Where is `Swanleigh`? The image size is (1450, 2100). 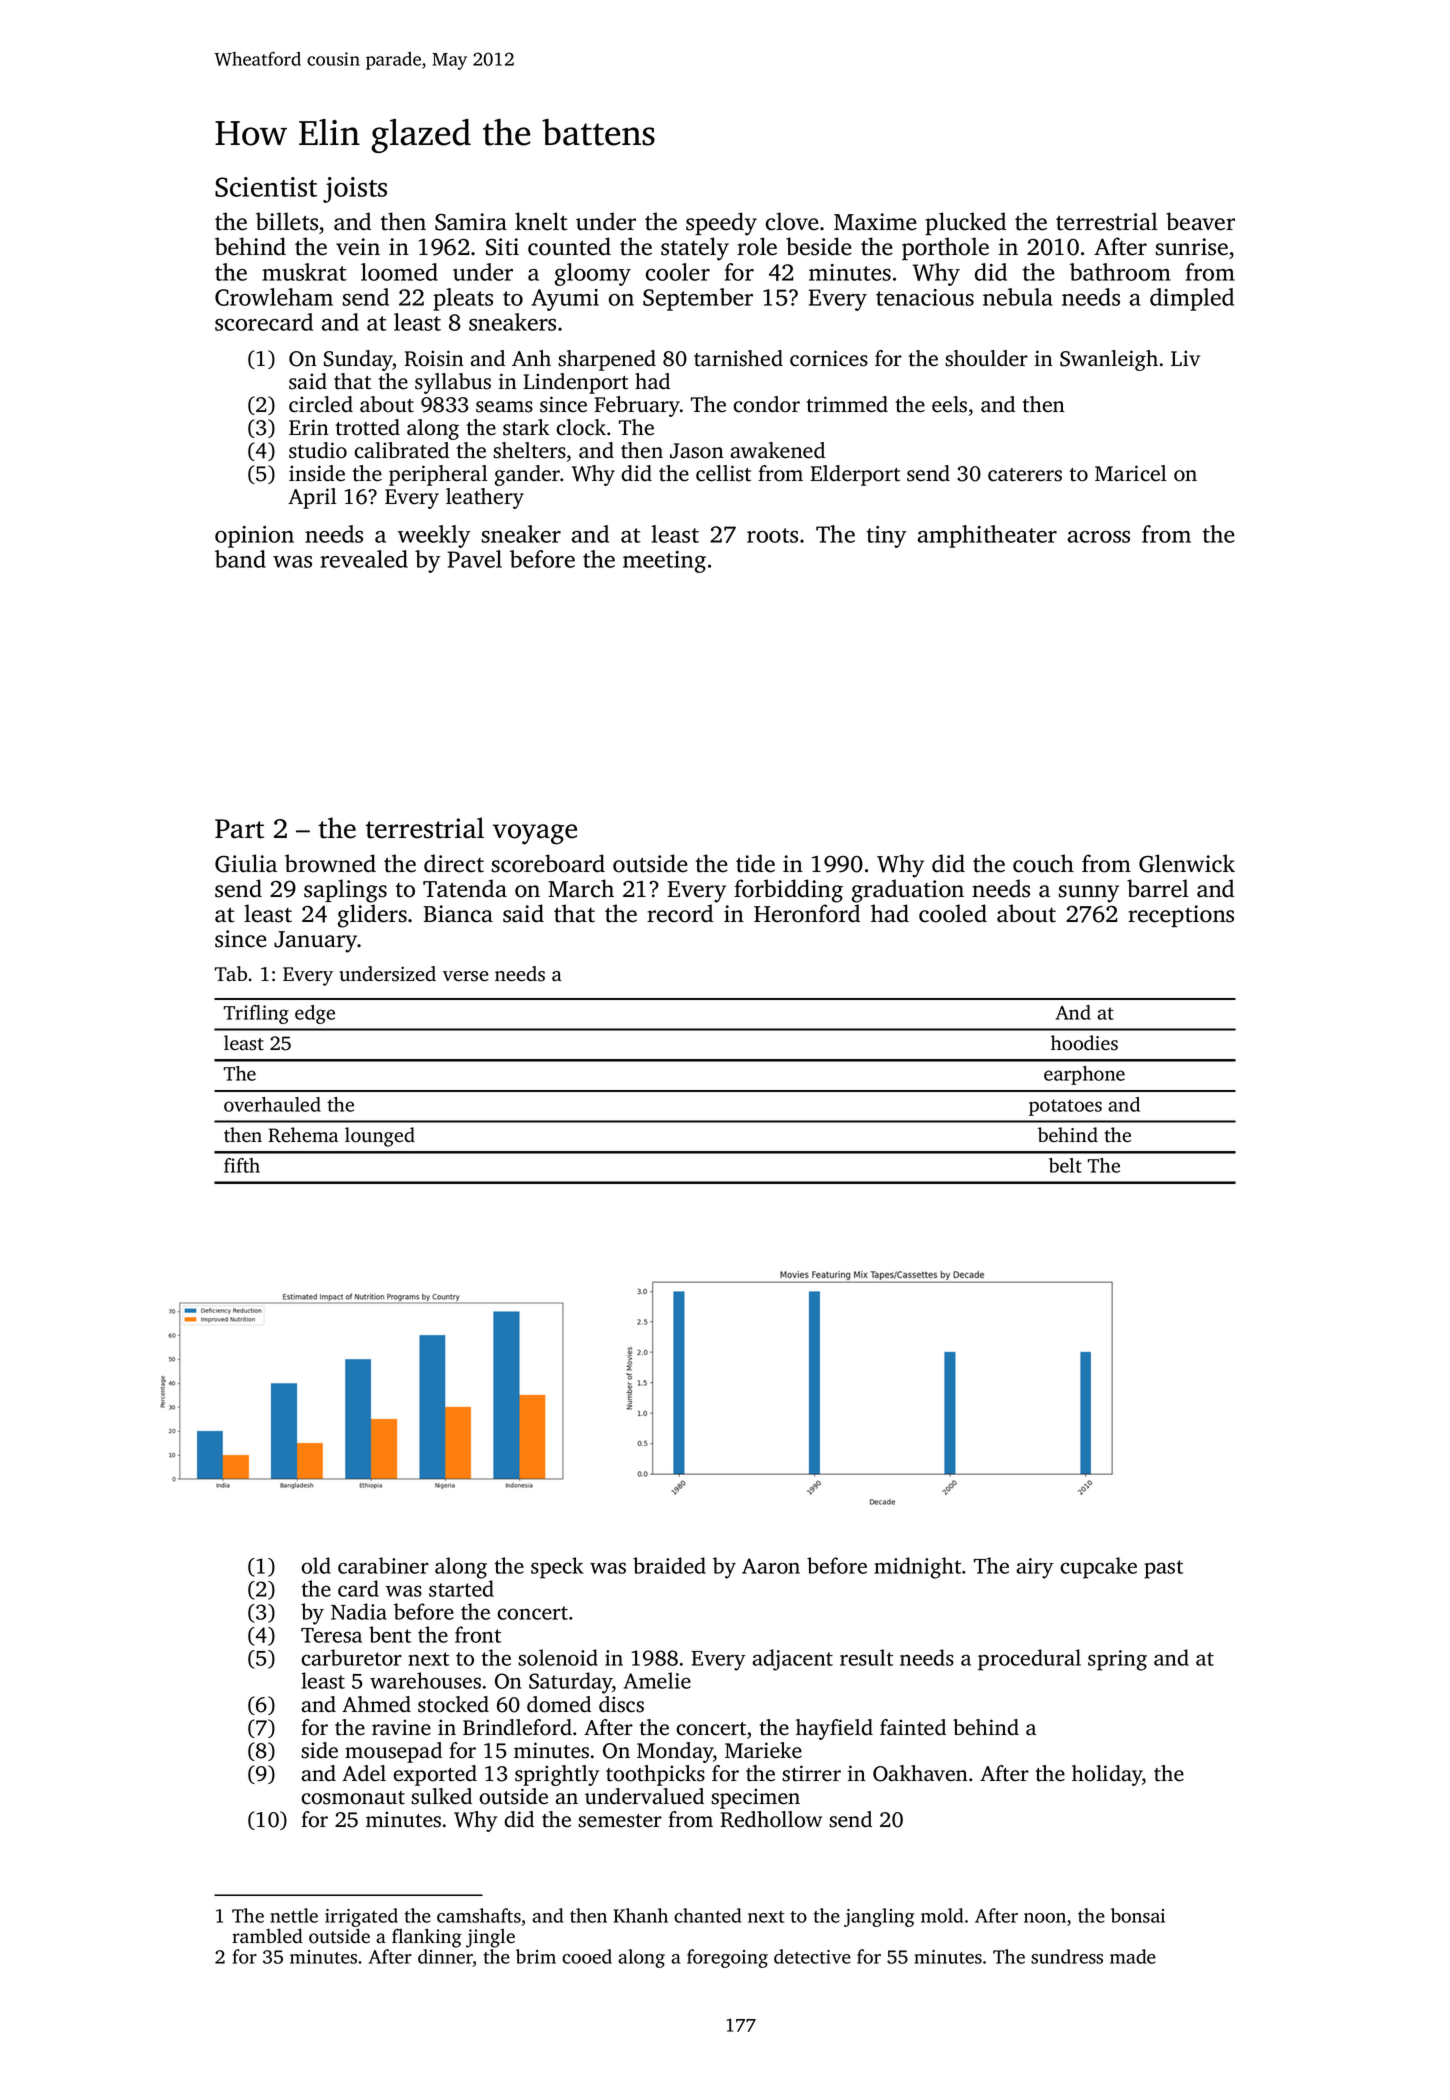
Swanleigh is located at coordinates (1109, 360).
